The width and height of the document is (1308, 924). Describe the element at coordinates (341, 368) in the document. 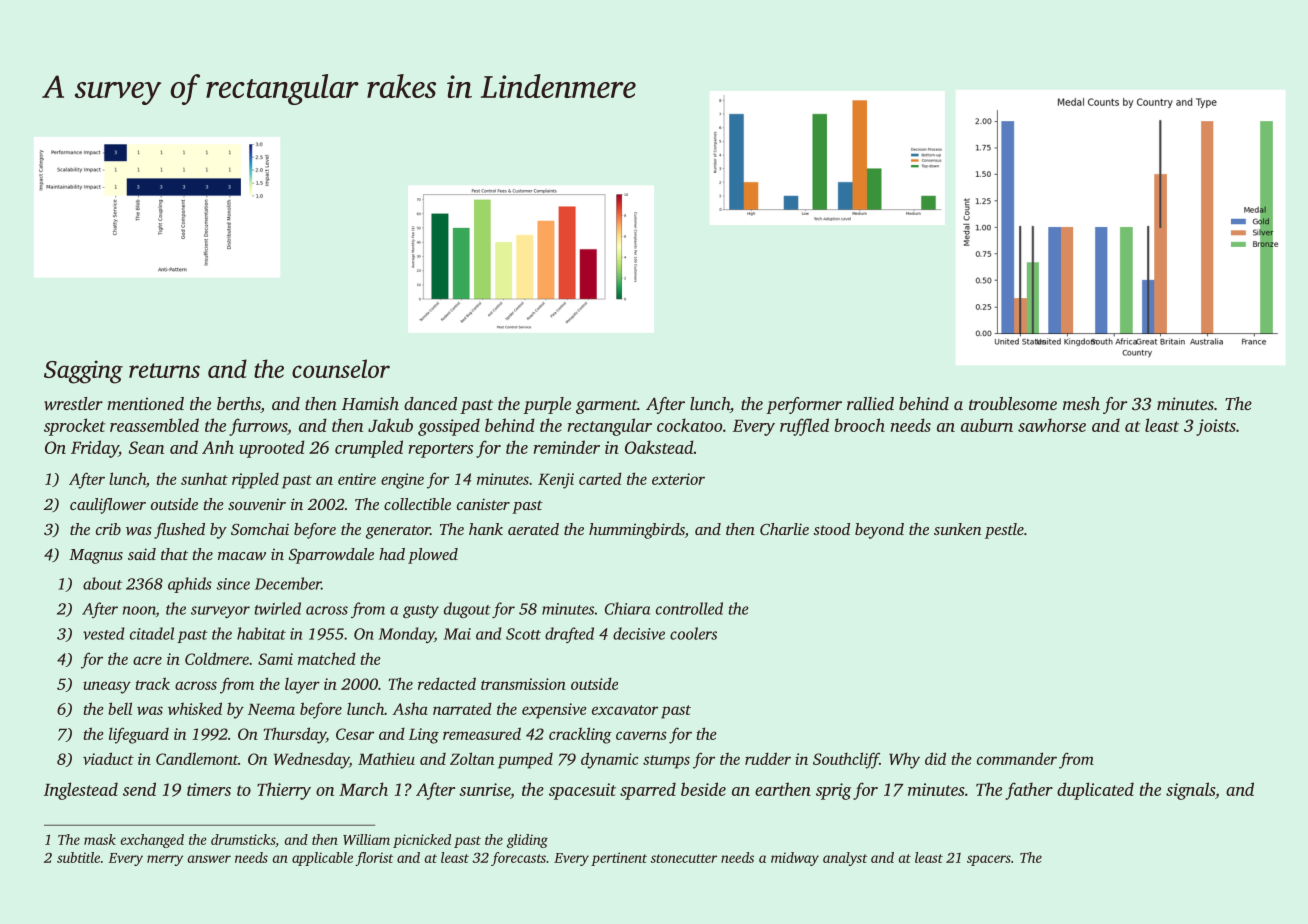

I see `counselor` at that location.
